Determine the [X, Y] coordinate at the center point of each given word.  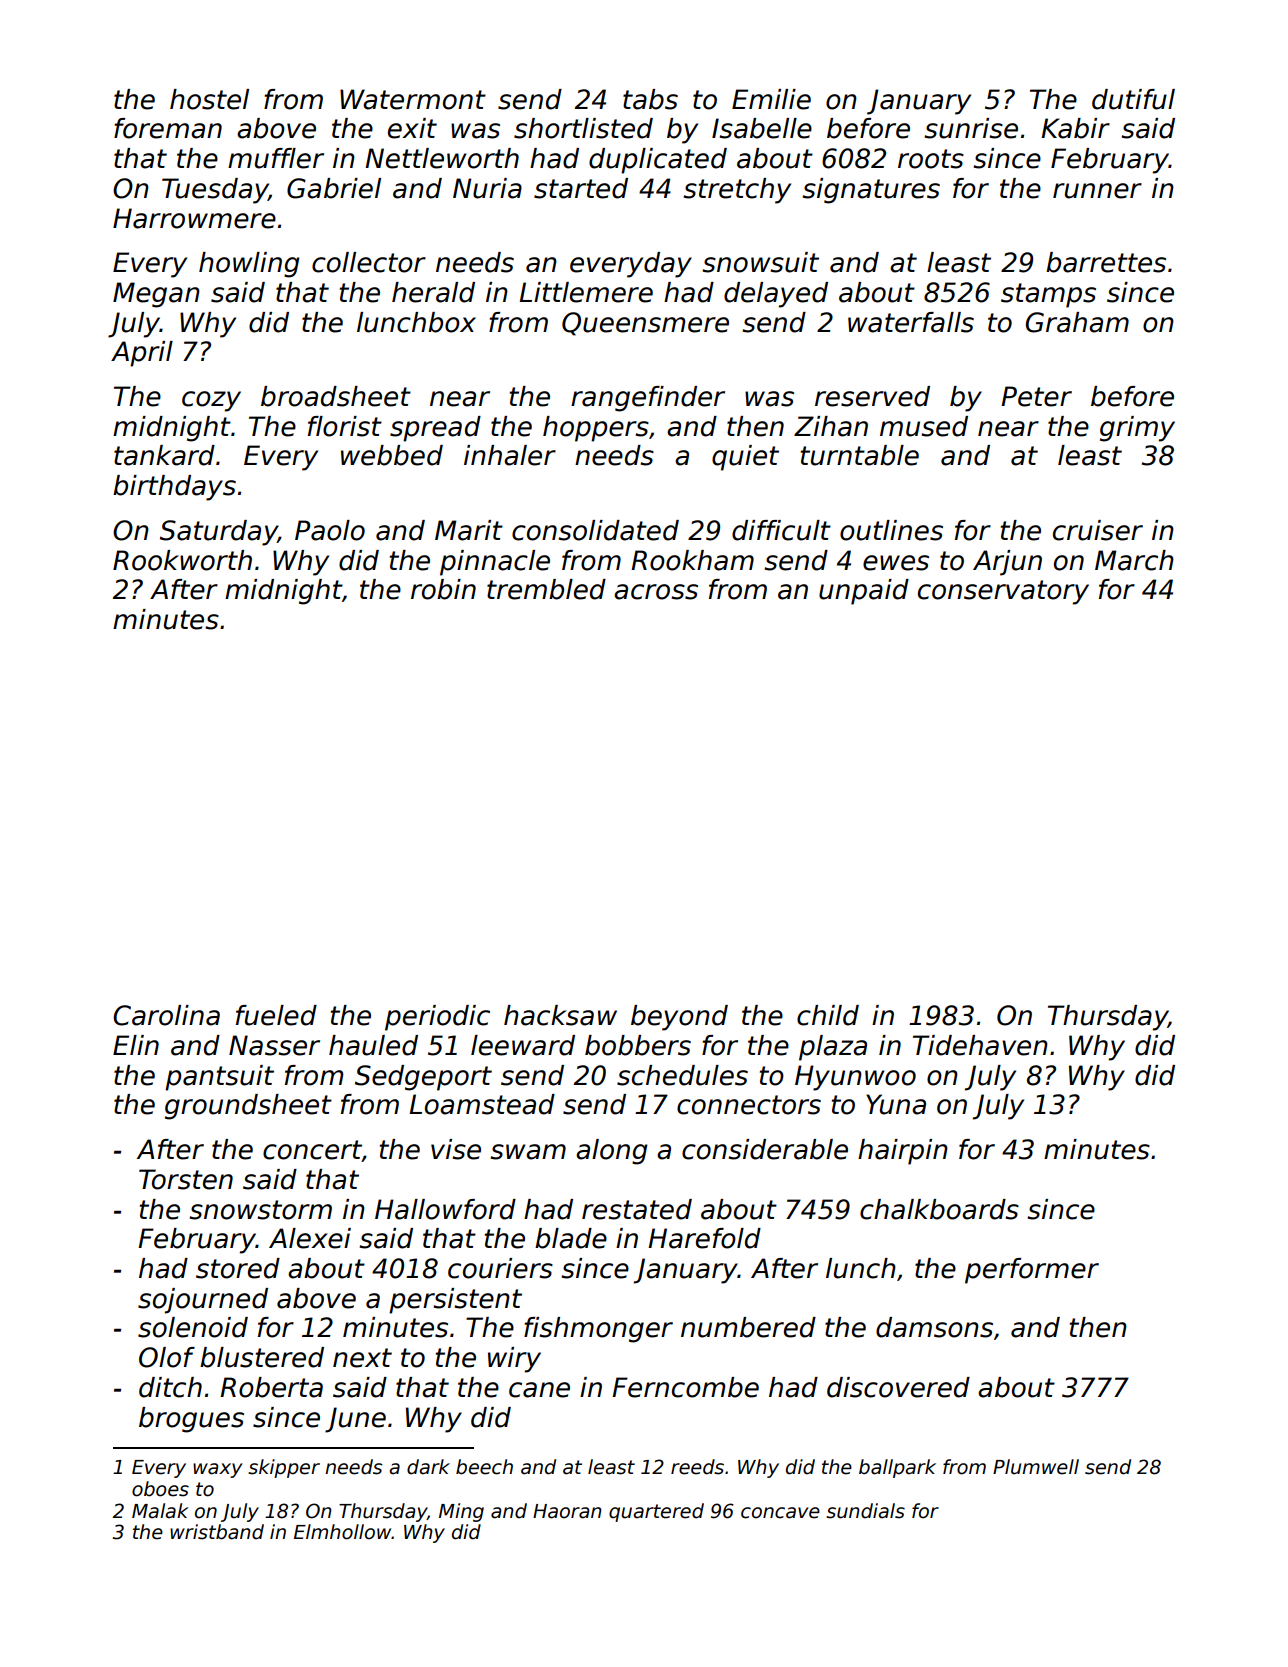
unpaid [864, 592]
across [656, 592]
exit [412, 128]
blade [571, 1238]
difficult [781, 530]
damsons [934, 1327]
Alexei [310, 1238]
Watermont [413, 99]
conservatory [1003, 592]
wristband [217, 1532]
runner [1097, 191]
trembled [546, 589]
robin [443, 589]
